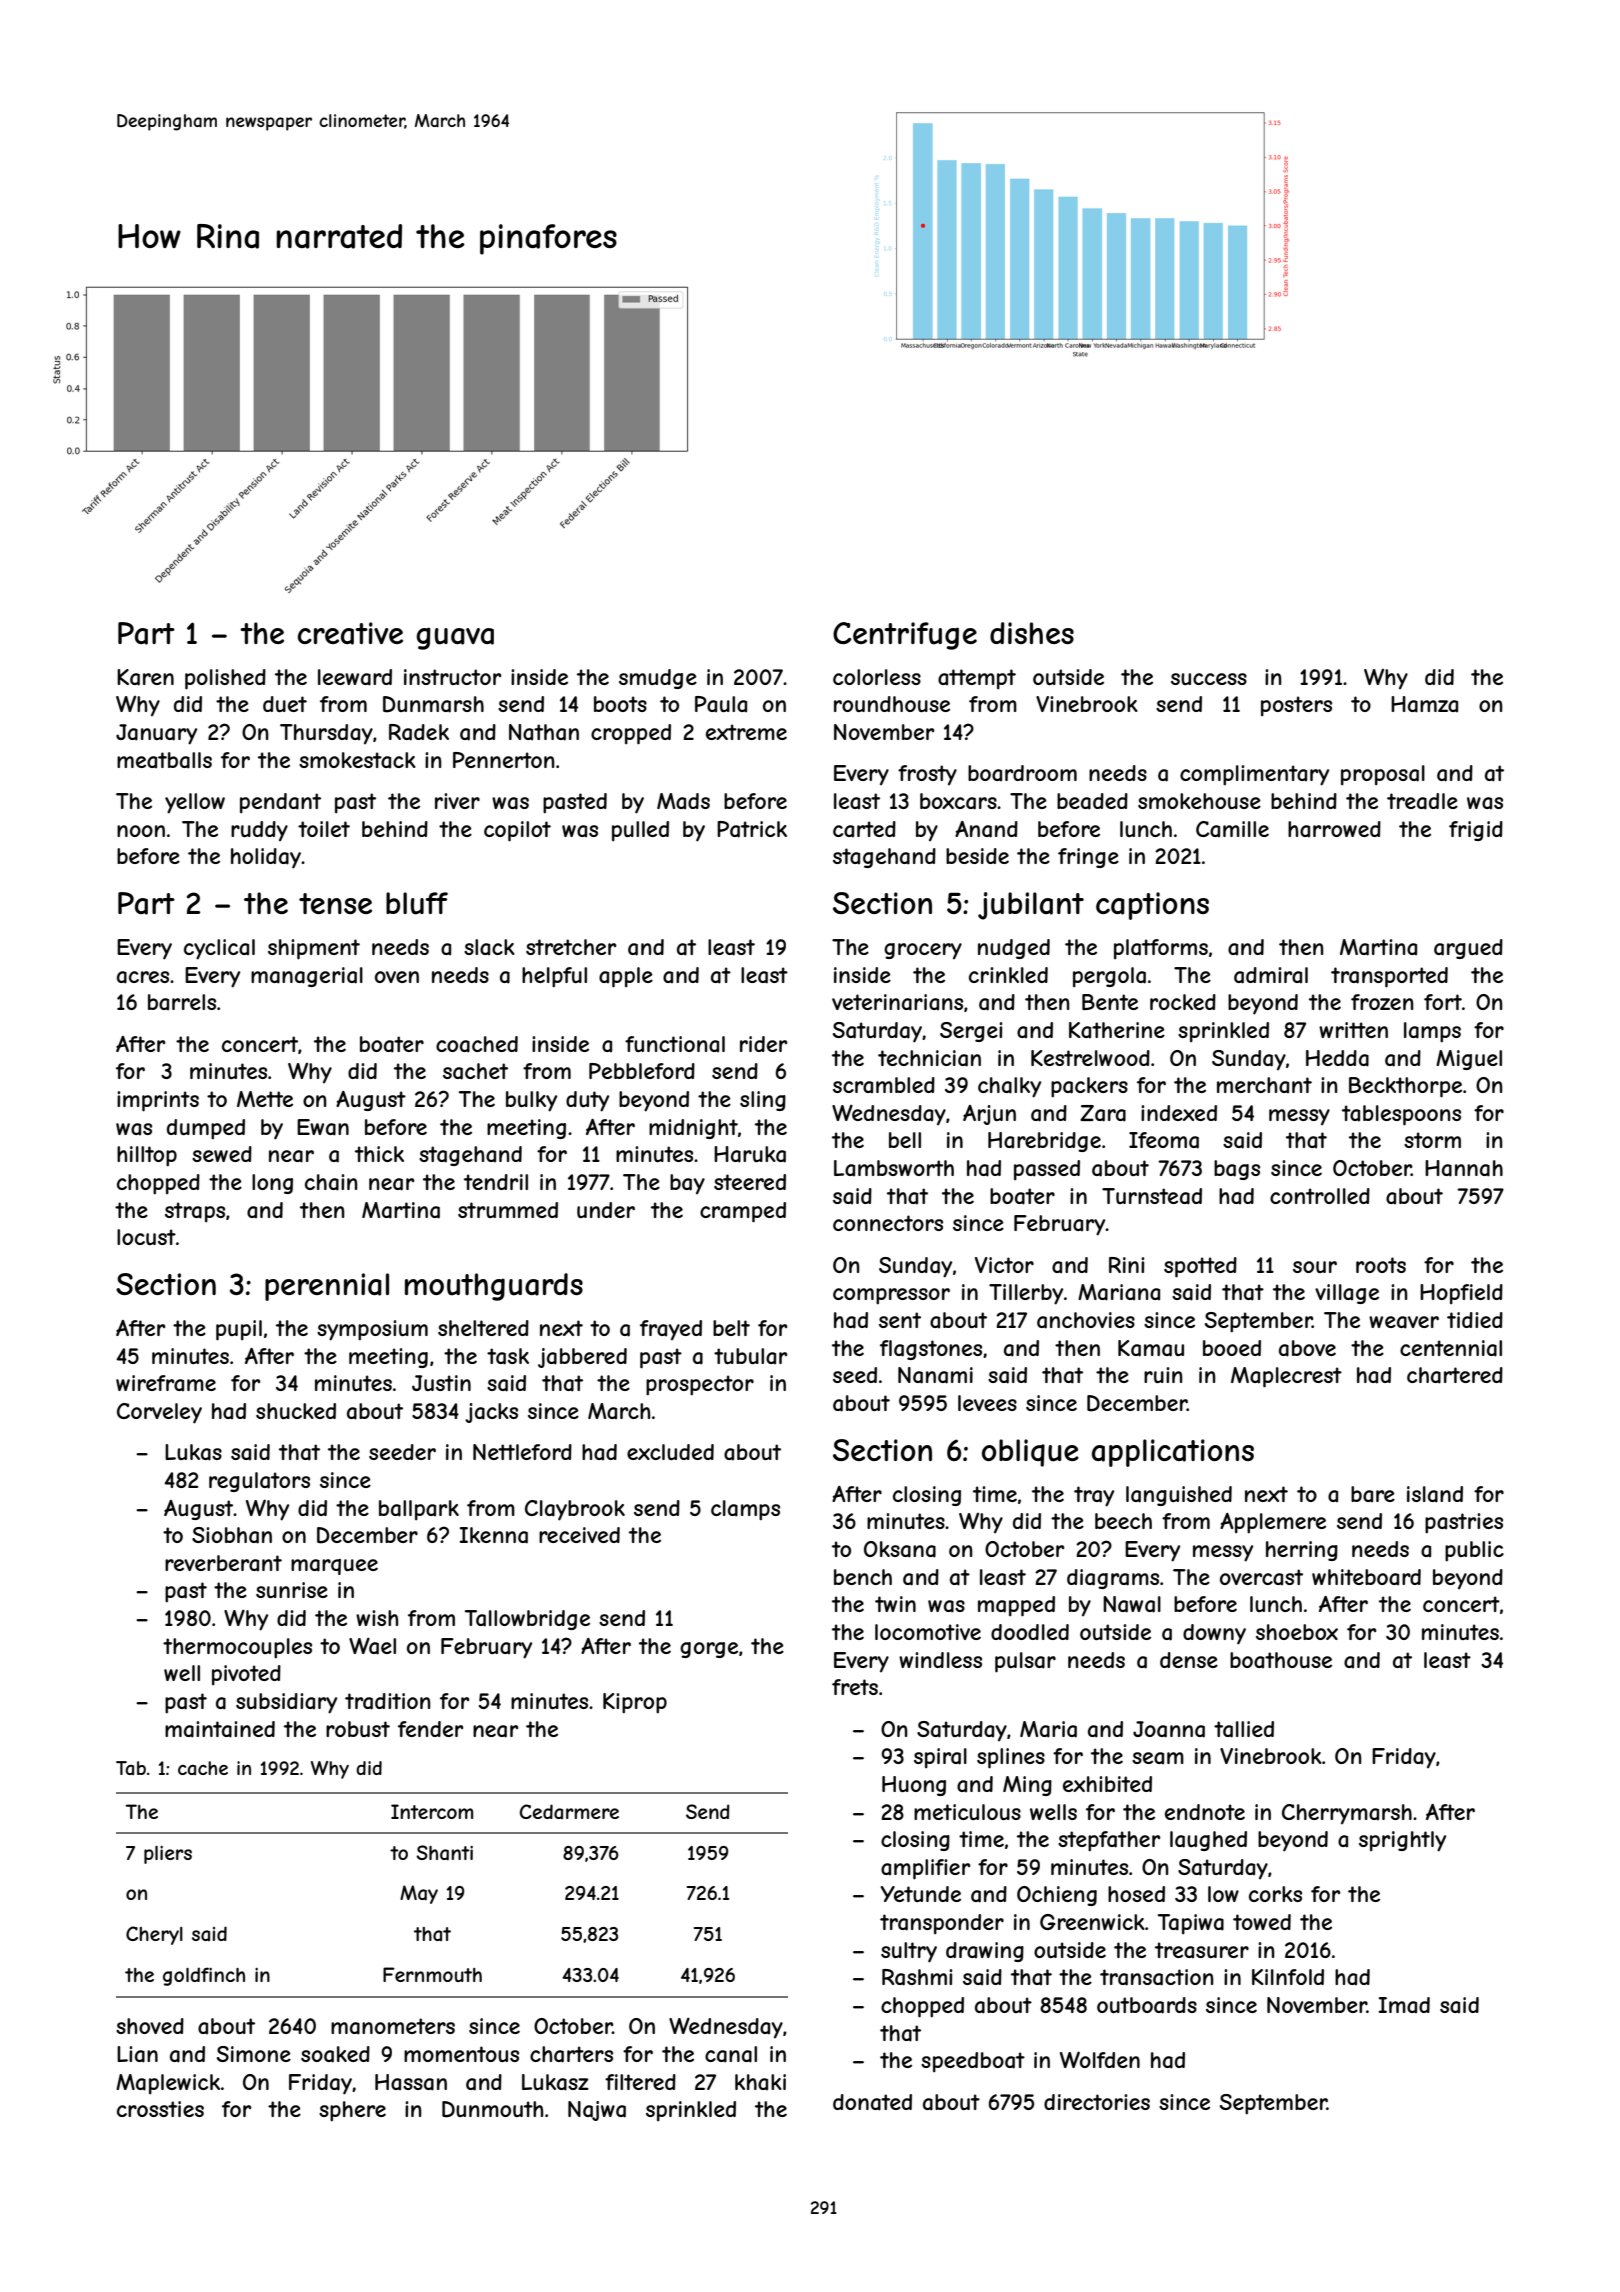 The width and height of the screenshot is (1620, 2292). I want to click on dishes, so click(1032, 633).
